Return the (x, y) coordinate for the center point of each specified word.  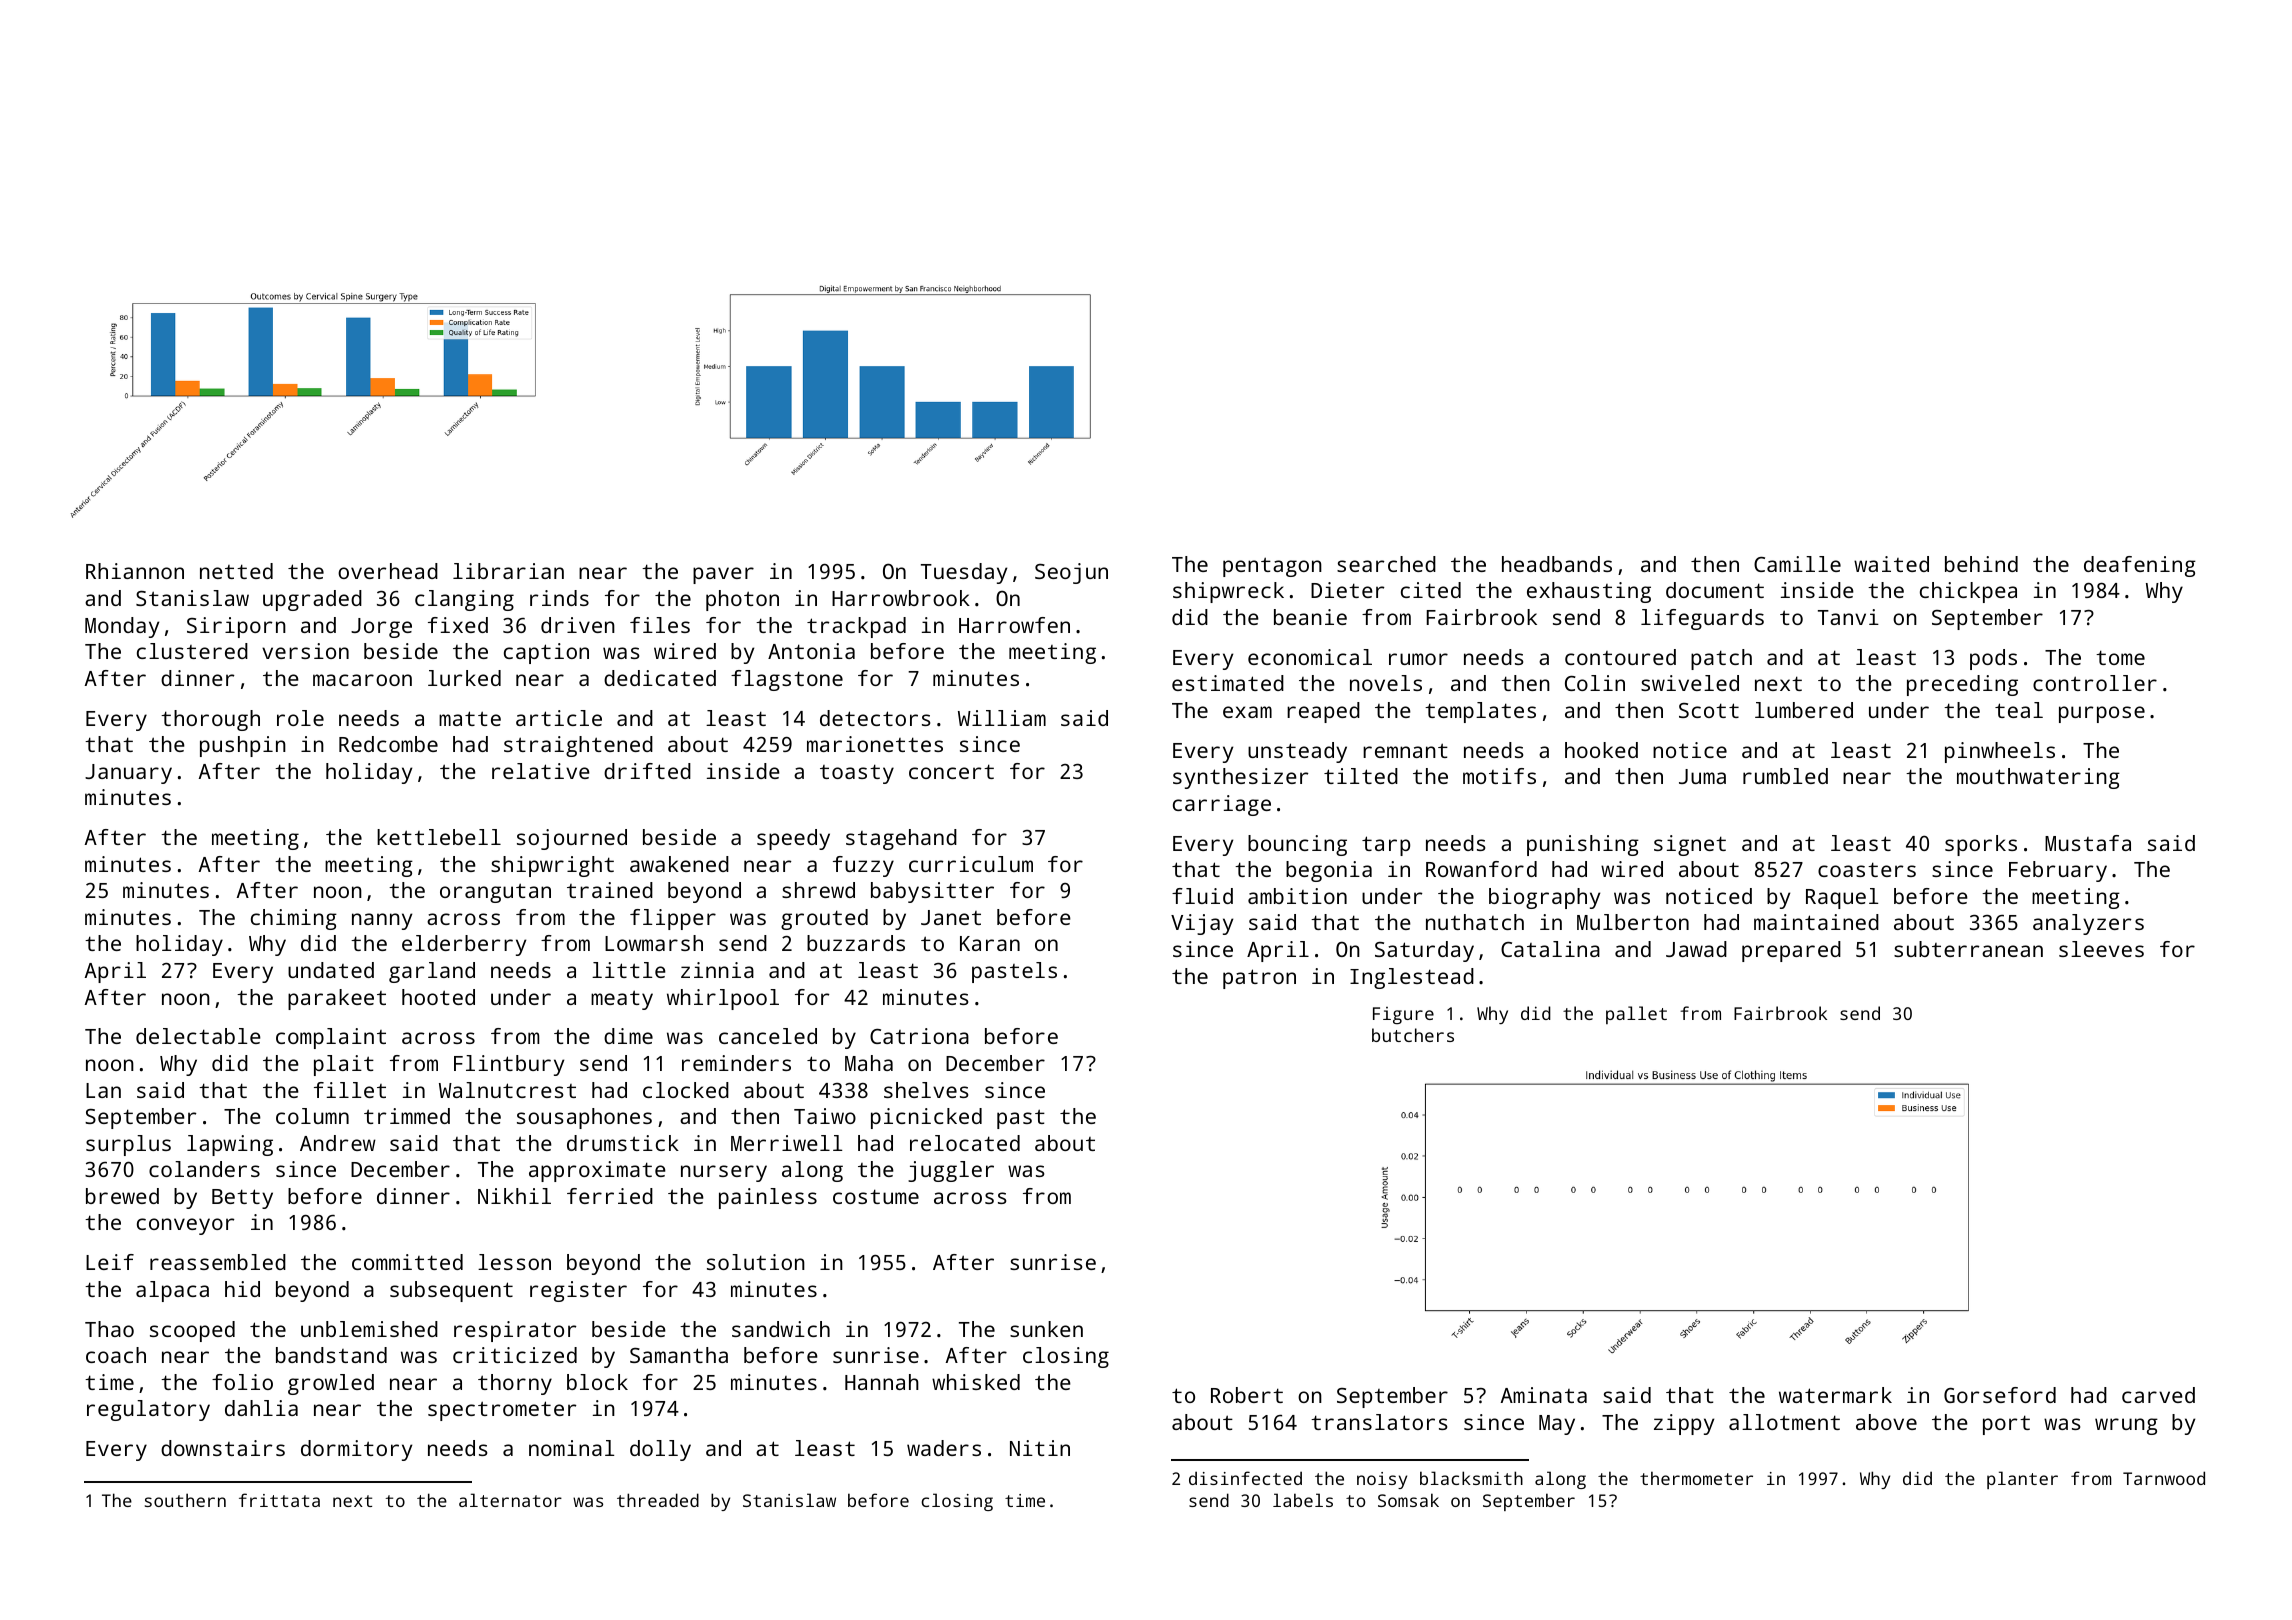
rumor (1418, 659)
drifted (647, 771)
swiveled (1690, 683)
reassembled (218, 1262)
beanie (1310, 617)
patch (1721, 659)
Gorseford (2000, 1395)
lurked (464, 678)
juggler (951, 1171)
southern (185, 1500)
